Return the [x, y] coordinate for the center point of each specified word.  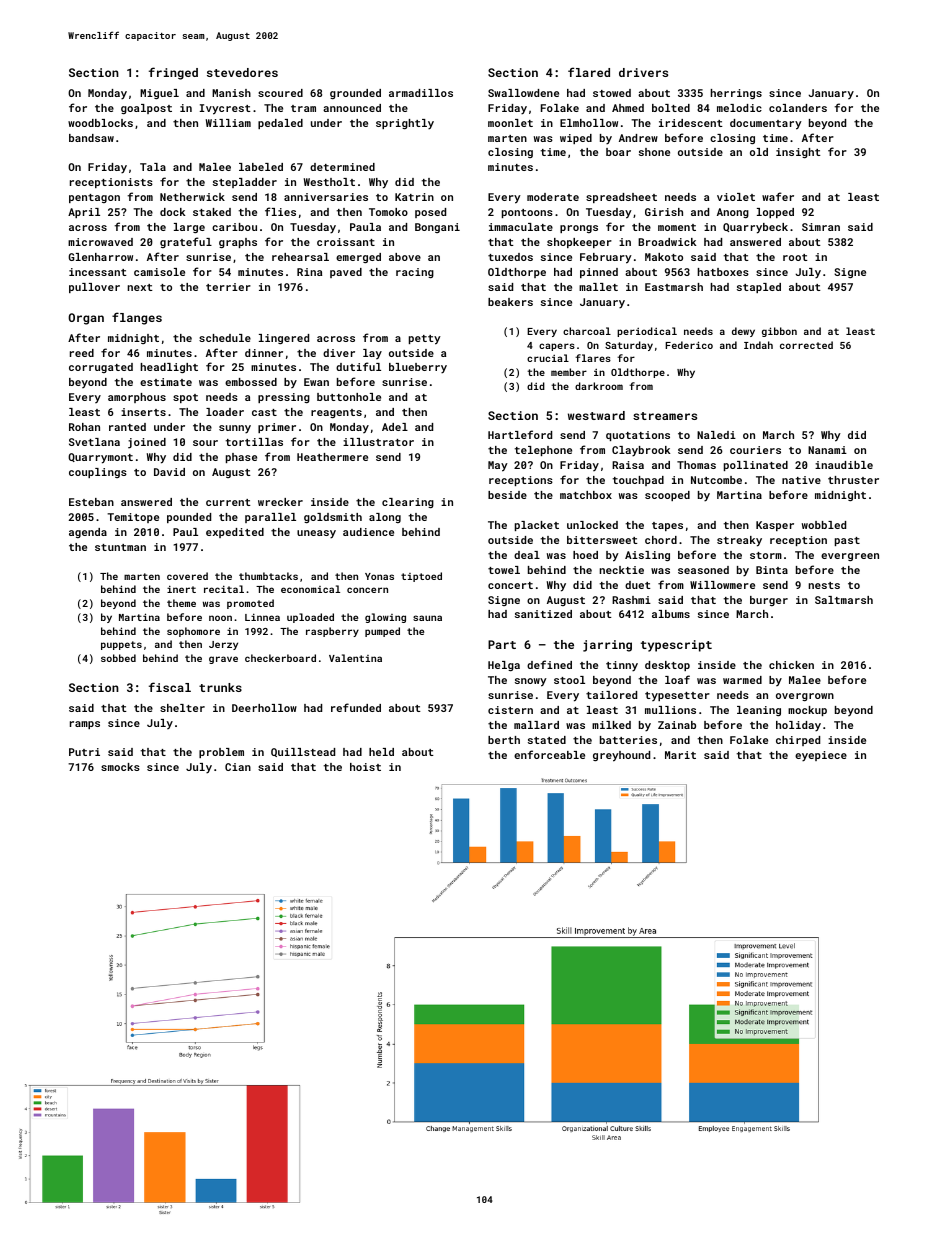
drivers [643, 72]
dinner [264, 353]
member [569, 372]
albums [671, 614]
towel [504, 570]
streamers [665, 416]
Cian [238, 767]
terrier [228, 287]
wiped [576, 139]
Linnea [262, 617]
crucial [548, 358]
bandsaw [91, 138]
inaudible [844, 465]
